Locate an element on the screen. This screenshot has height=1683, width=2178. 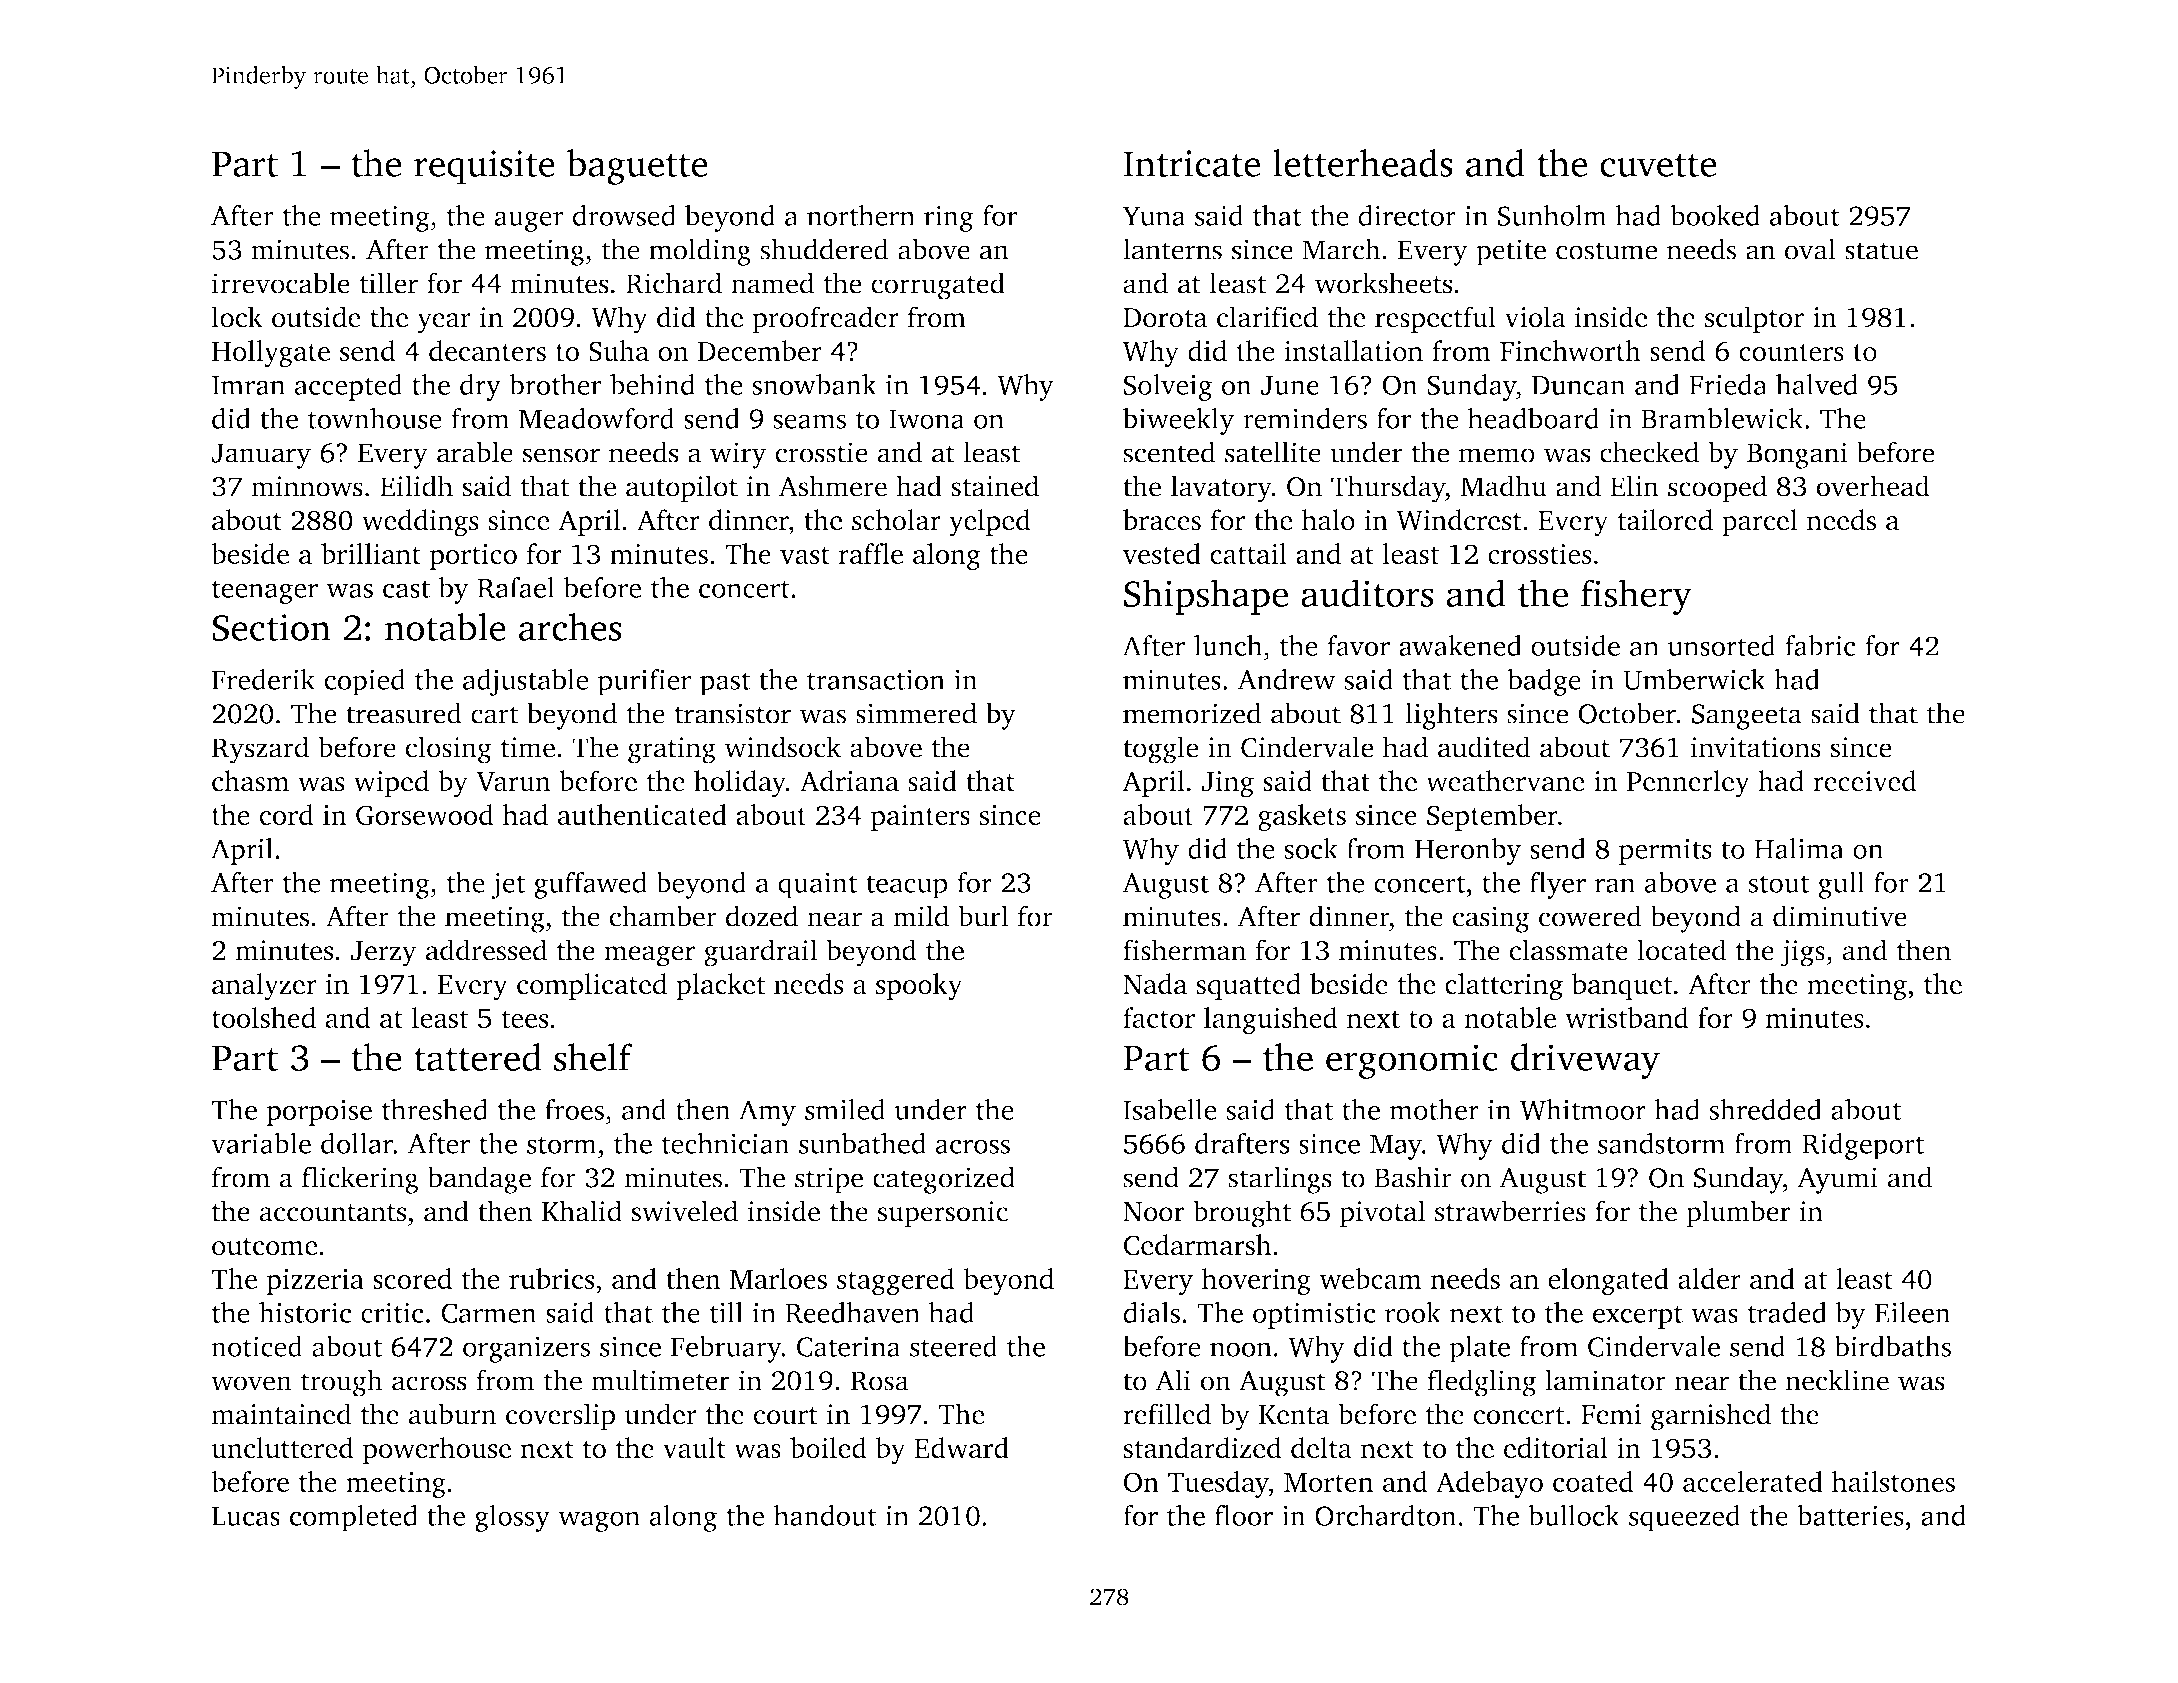
Hollygate is located at coordinates (271, 354).
